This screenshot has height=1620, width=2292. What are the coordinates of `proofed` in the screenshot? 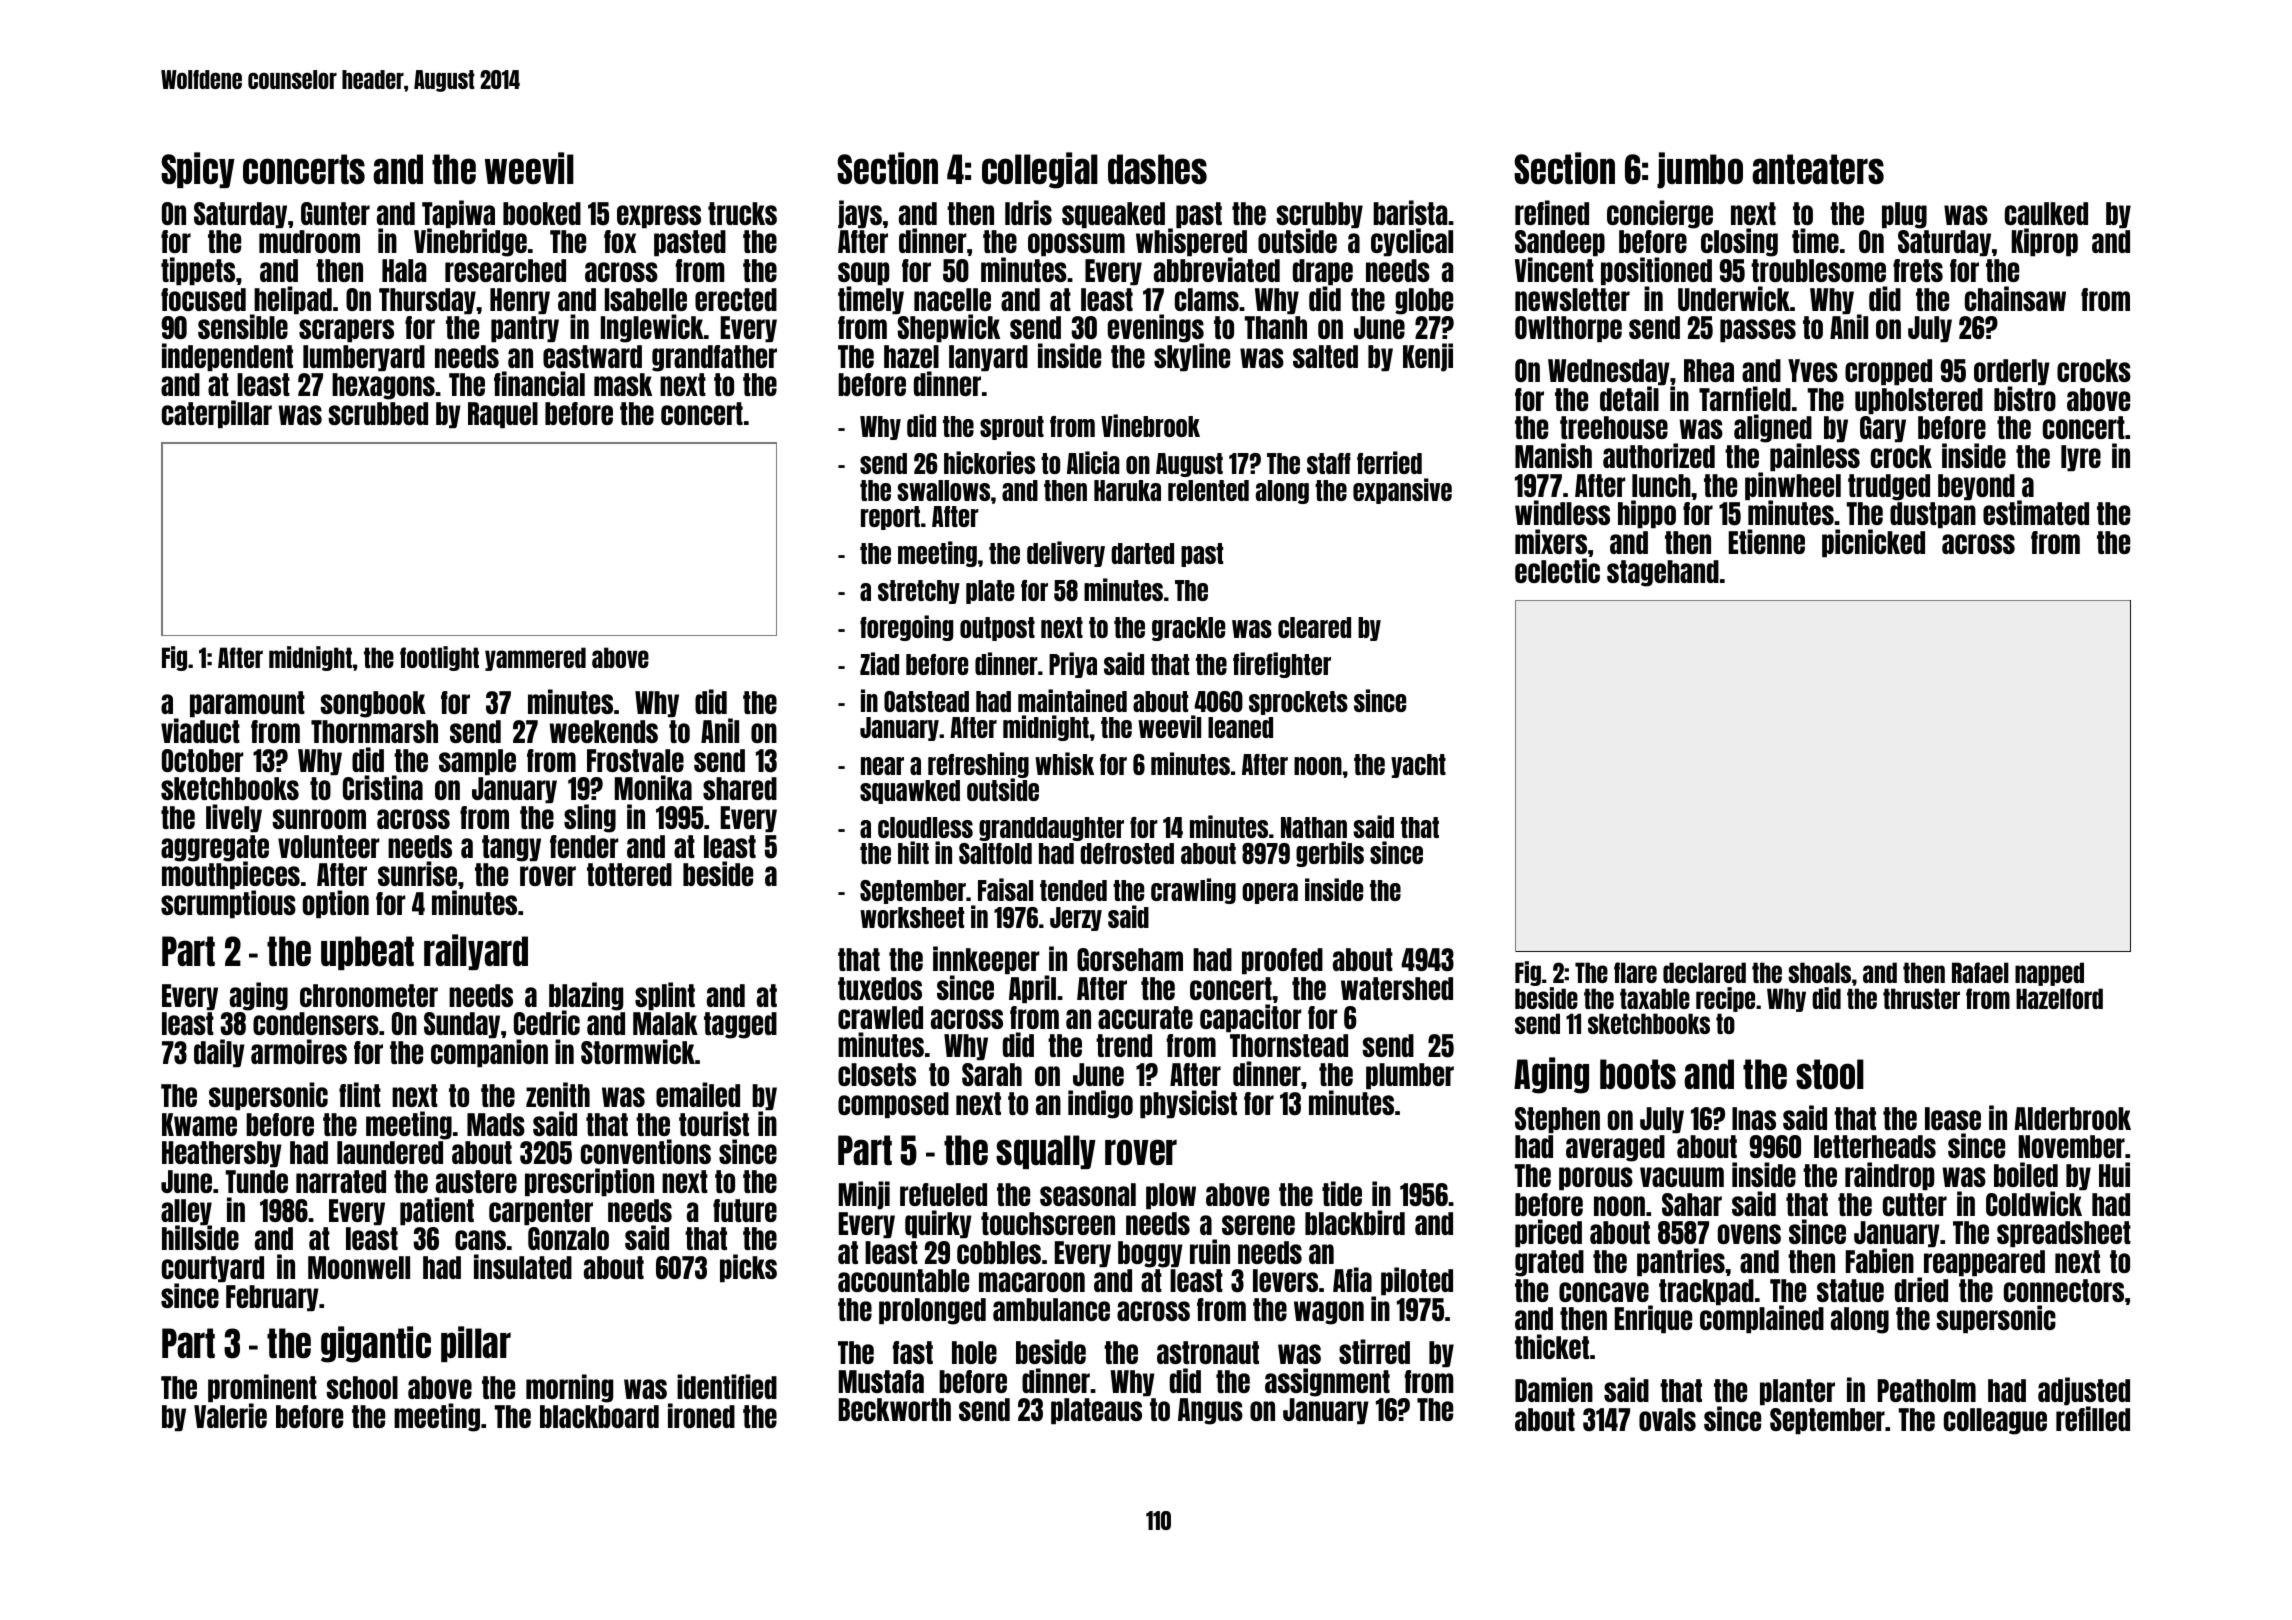 It's located at (1282, 961).
